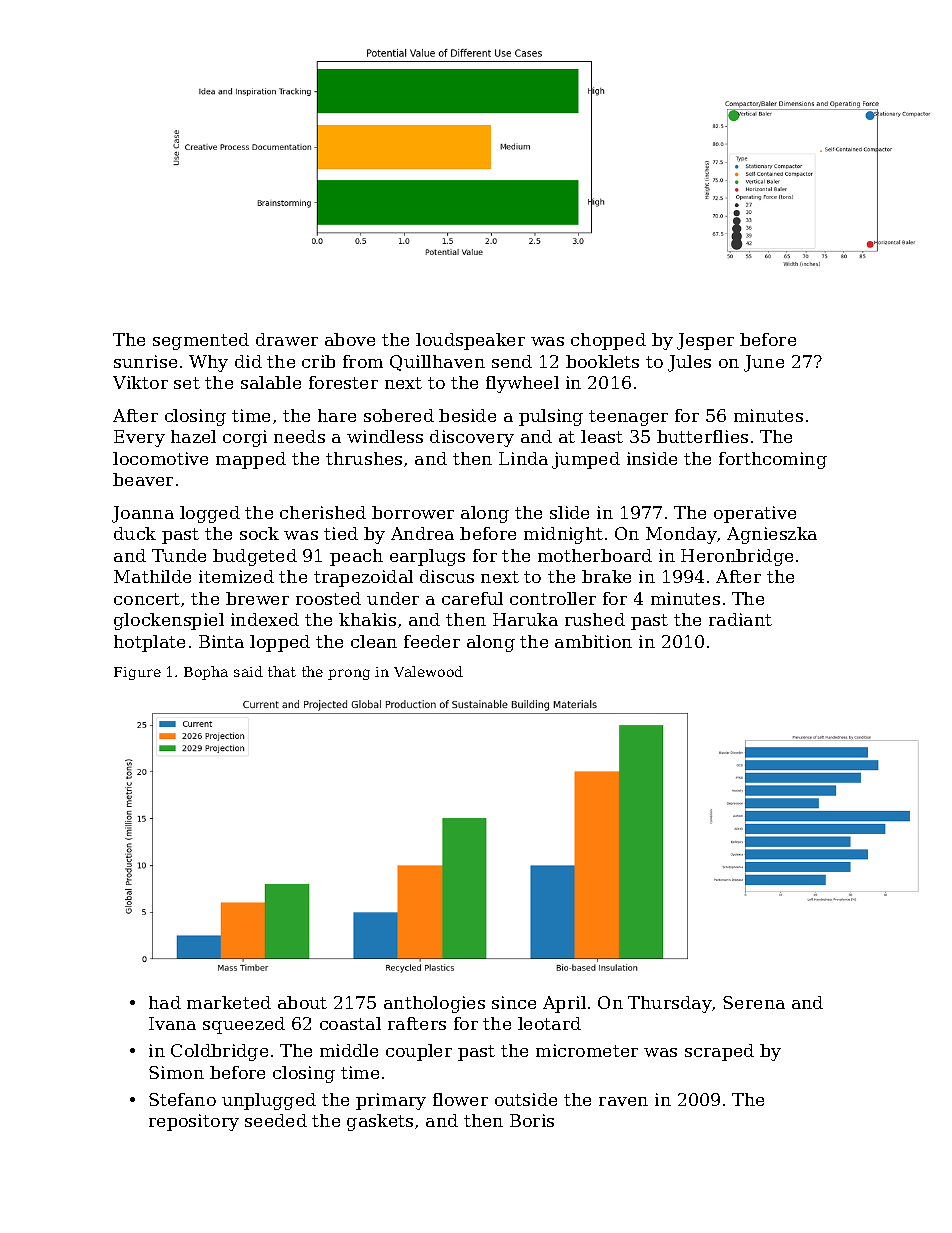  What do you see at coordinates (135, 533) in the document?
I see `duck` at bounding box center [135, 533].
